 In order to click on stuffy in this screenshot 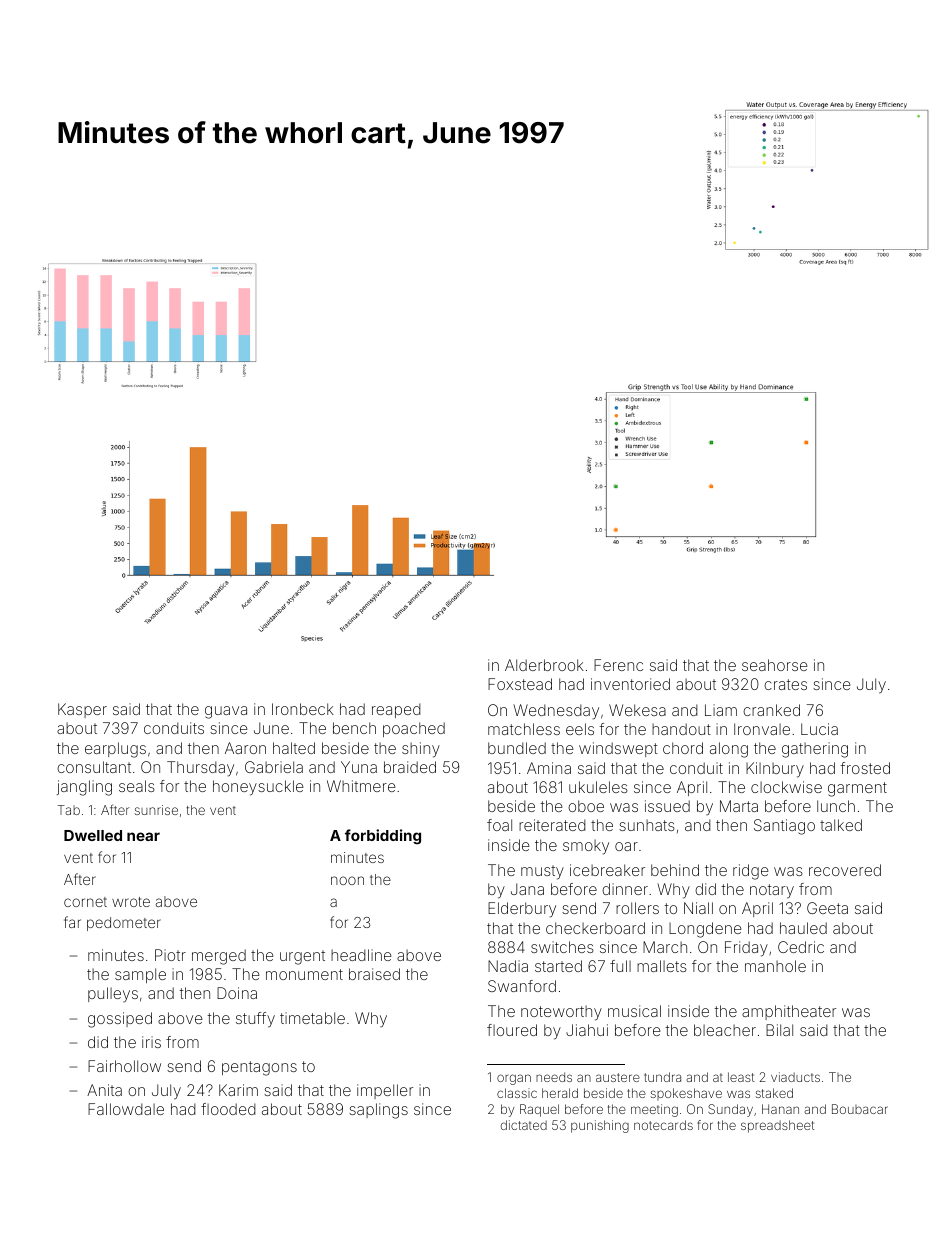, I will do `click(255, 1020)`.
